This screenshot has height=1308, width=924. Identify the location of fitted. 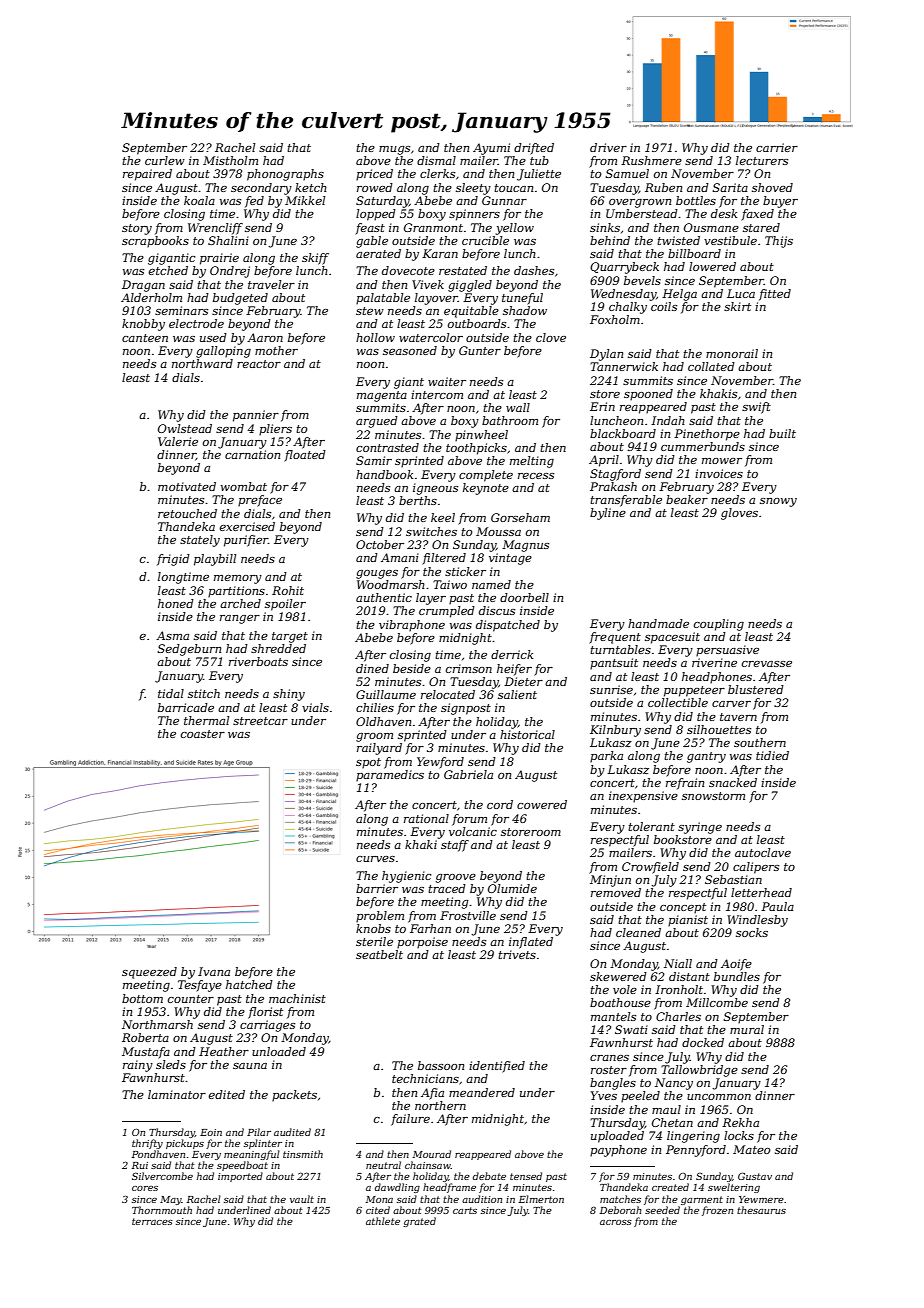
(775, 295).
